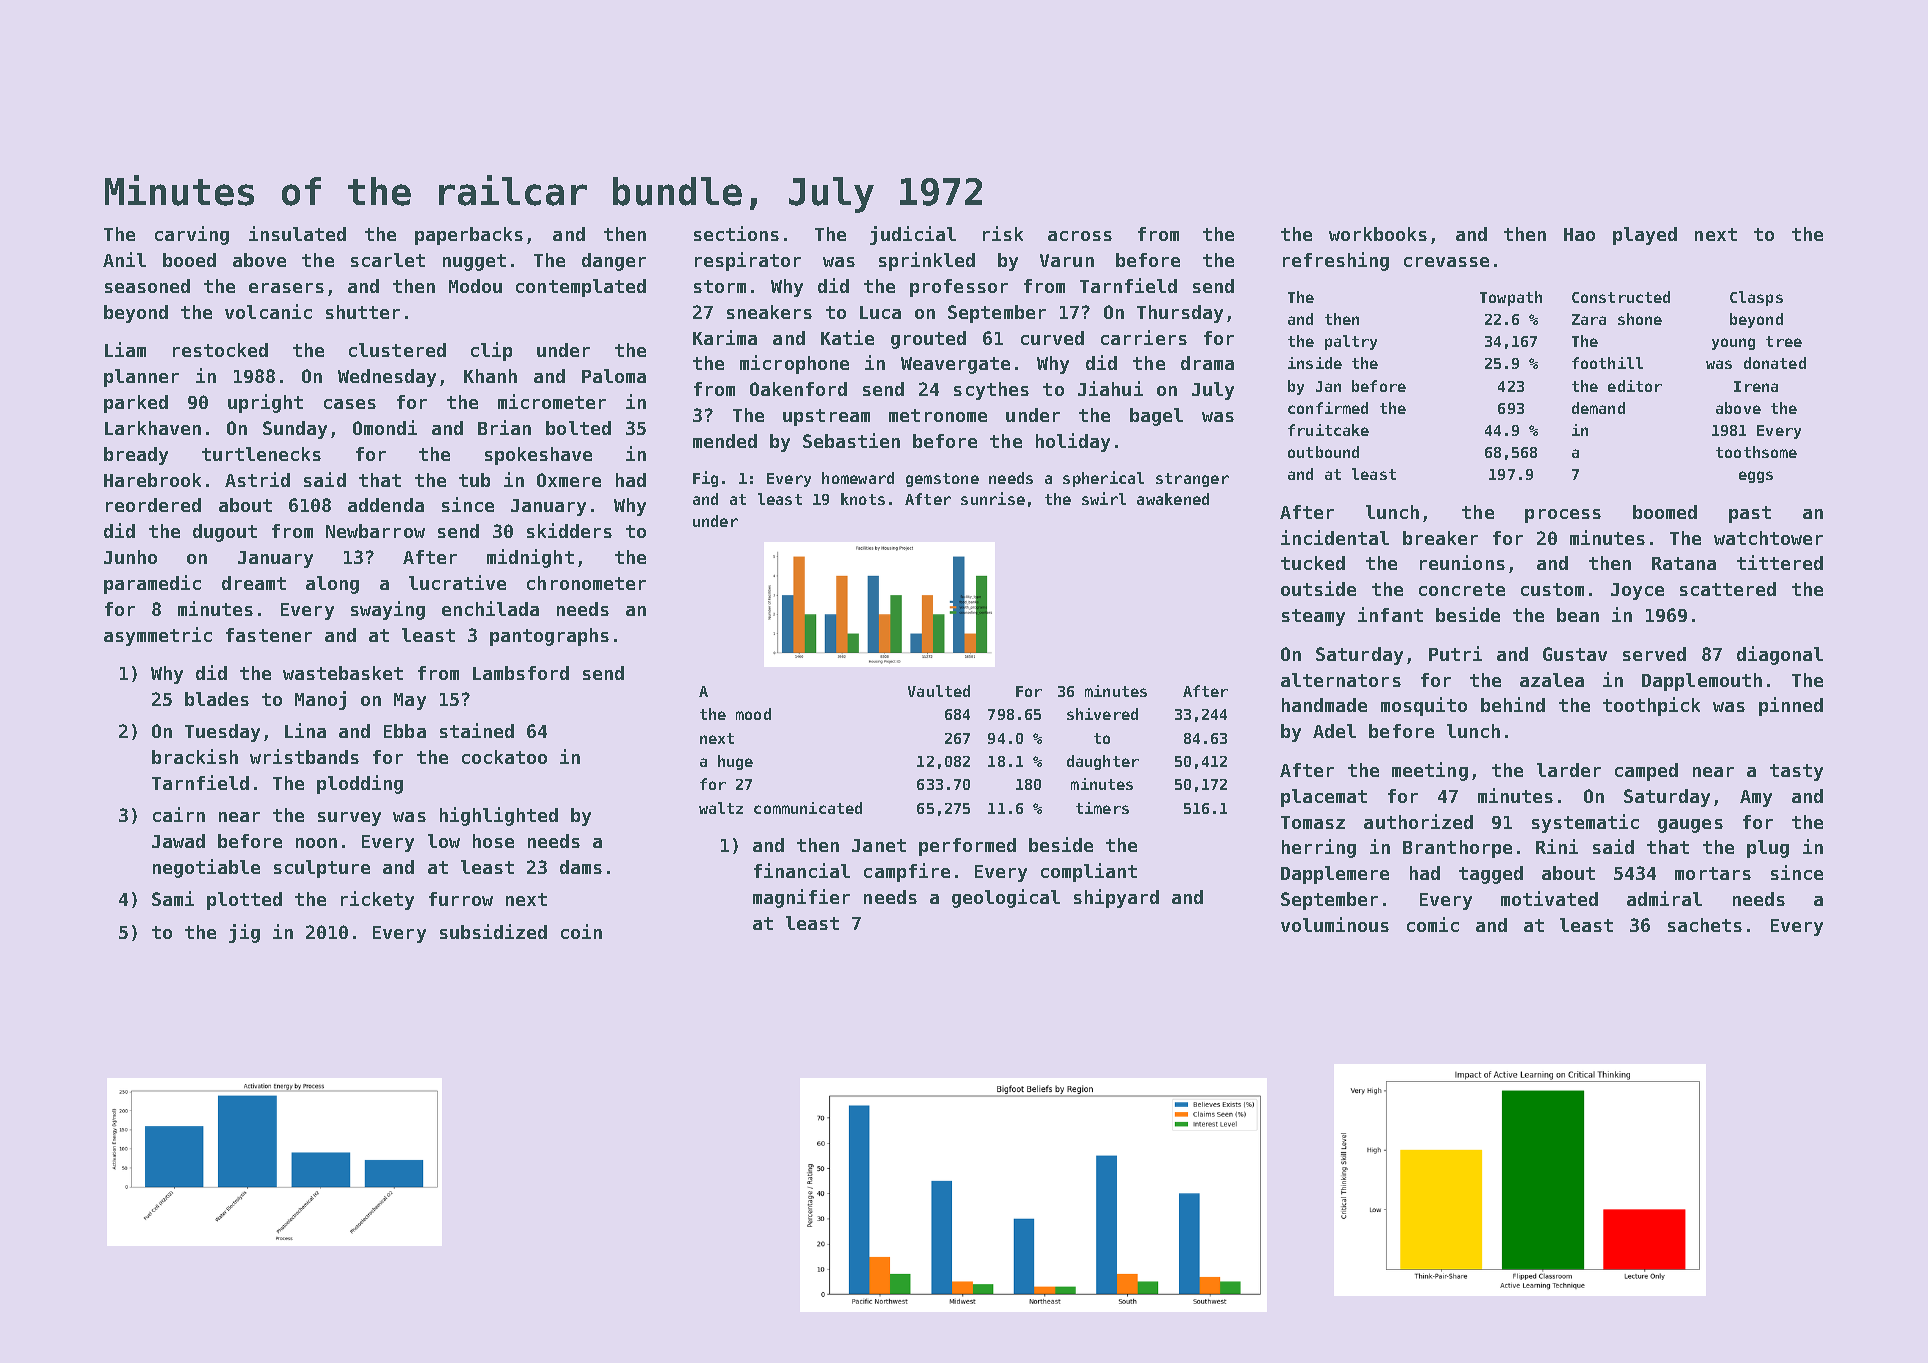  Describe the element at coordinates (993, 498) in the page. I see `sunrise` at that location.
